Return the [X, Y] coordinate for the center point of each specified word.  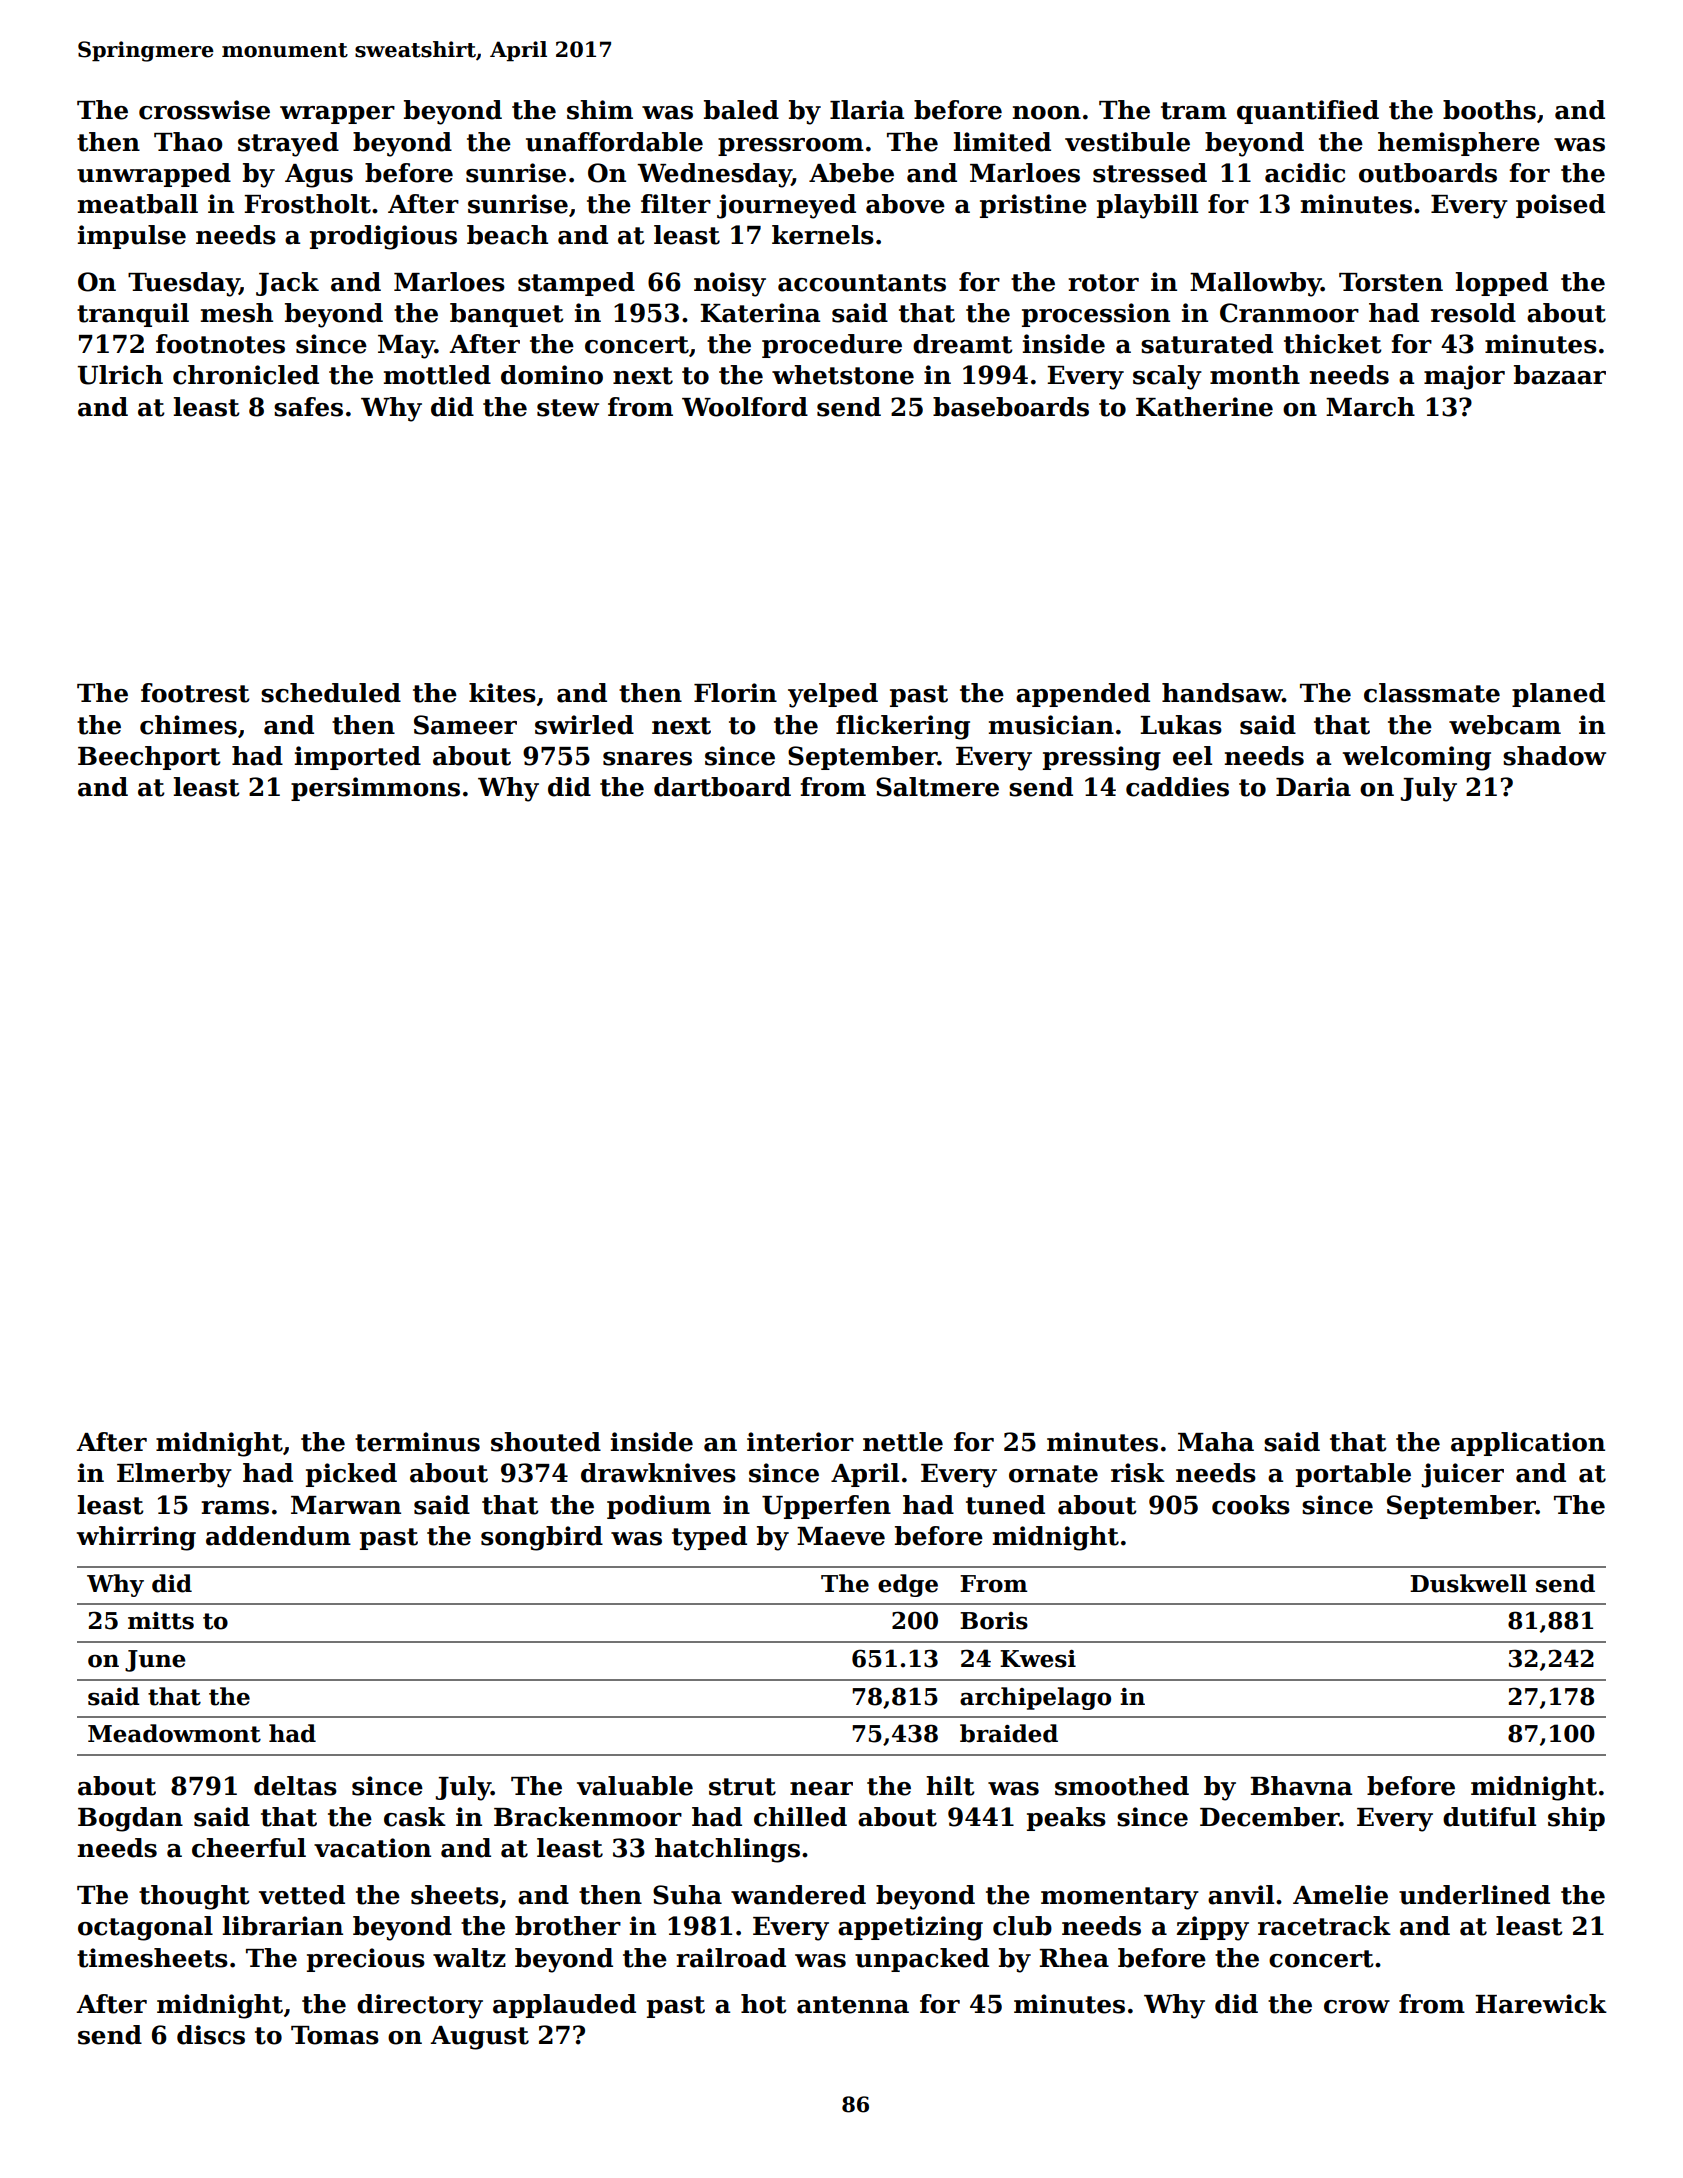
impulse [132, 237]
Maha [1216, 1442]
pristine [1033, 206]
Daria [1313, 787]
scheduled [331, 693]
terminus [417, 1442]
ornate [1053, 1474]
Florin [735, 693]
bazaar [1560, 375]
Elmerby [174, 1475]
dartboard [722, 787]
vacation [372, 1848]
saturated [1207, 344]
